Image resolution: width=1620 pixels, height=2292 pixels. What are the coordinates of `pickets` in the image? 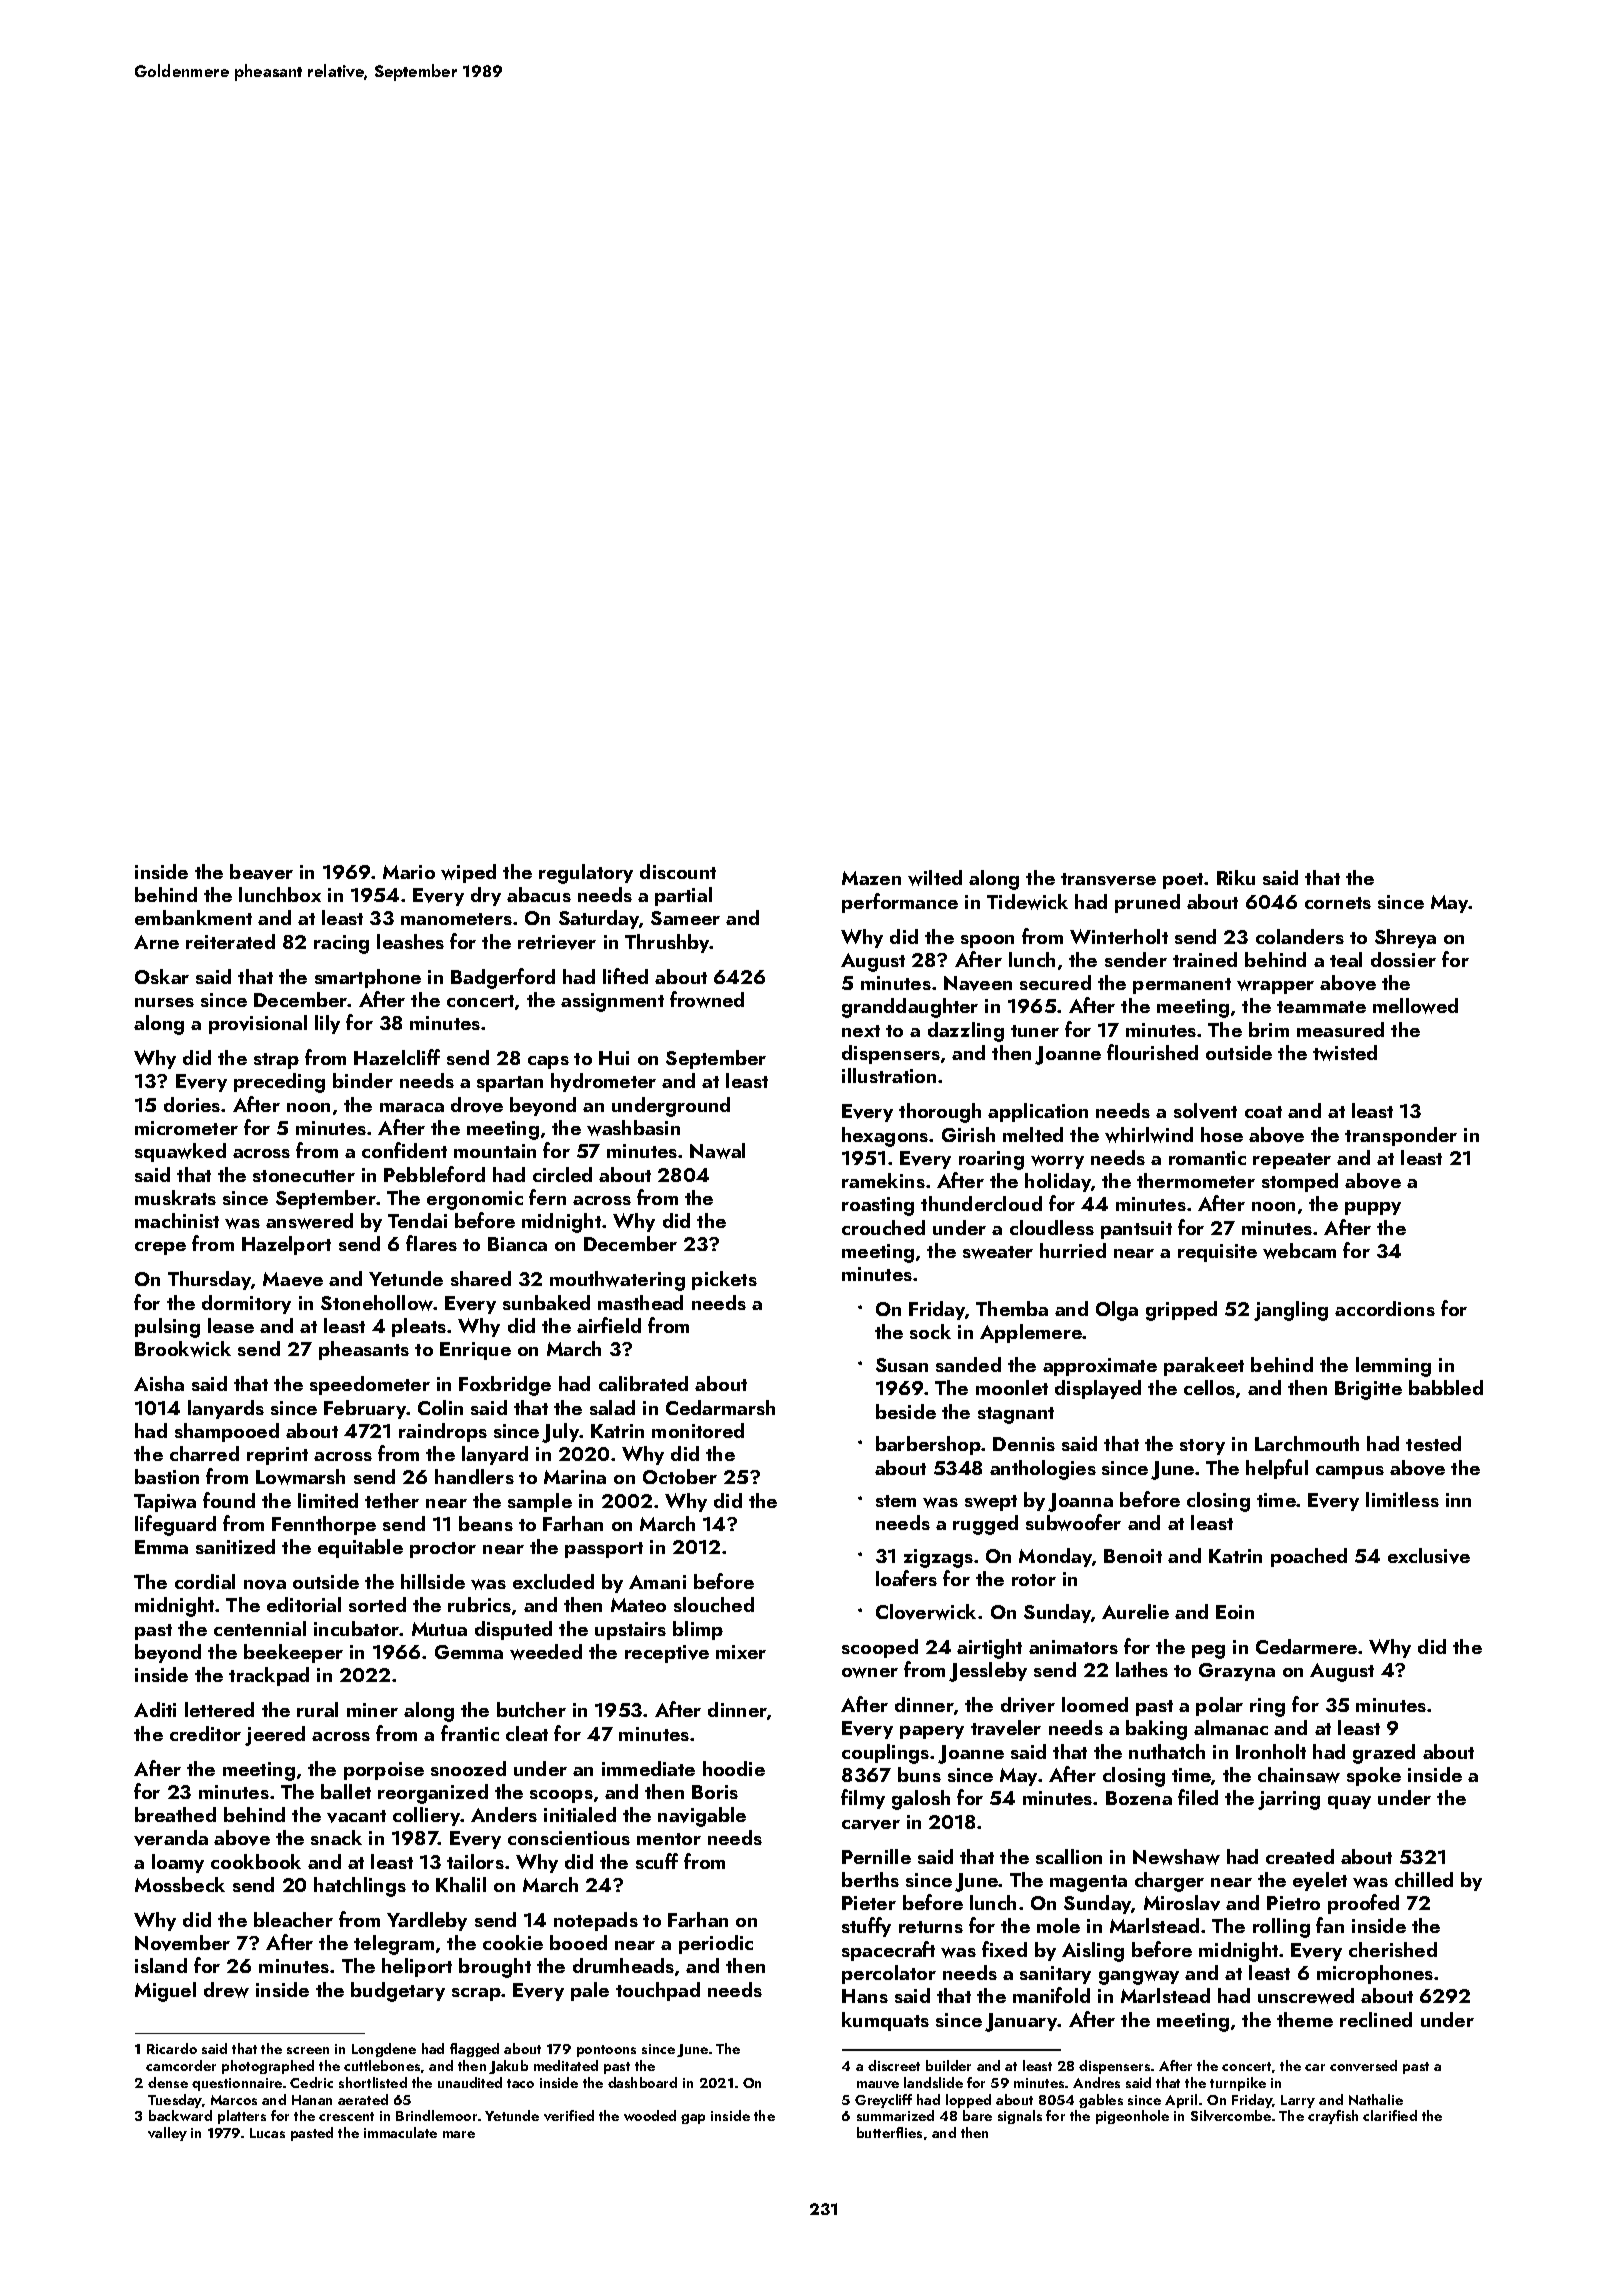 It's located at (724, 1280).
